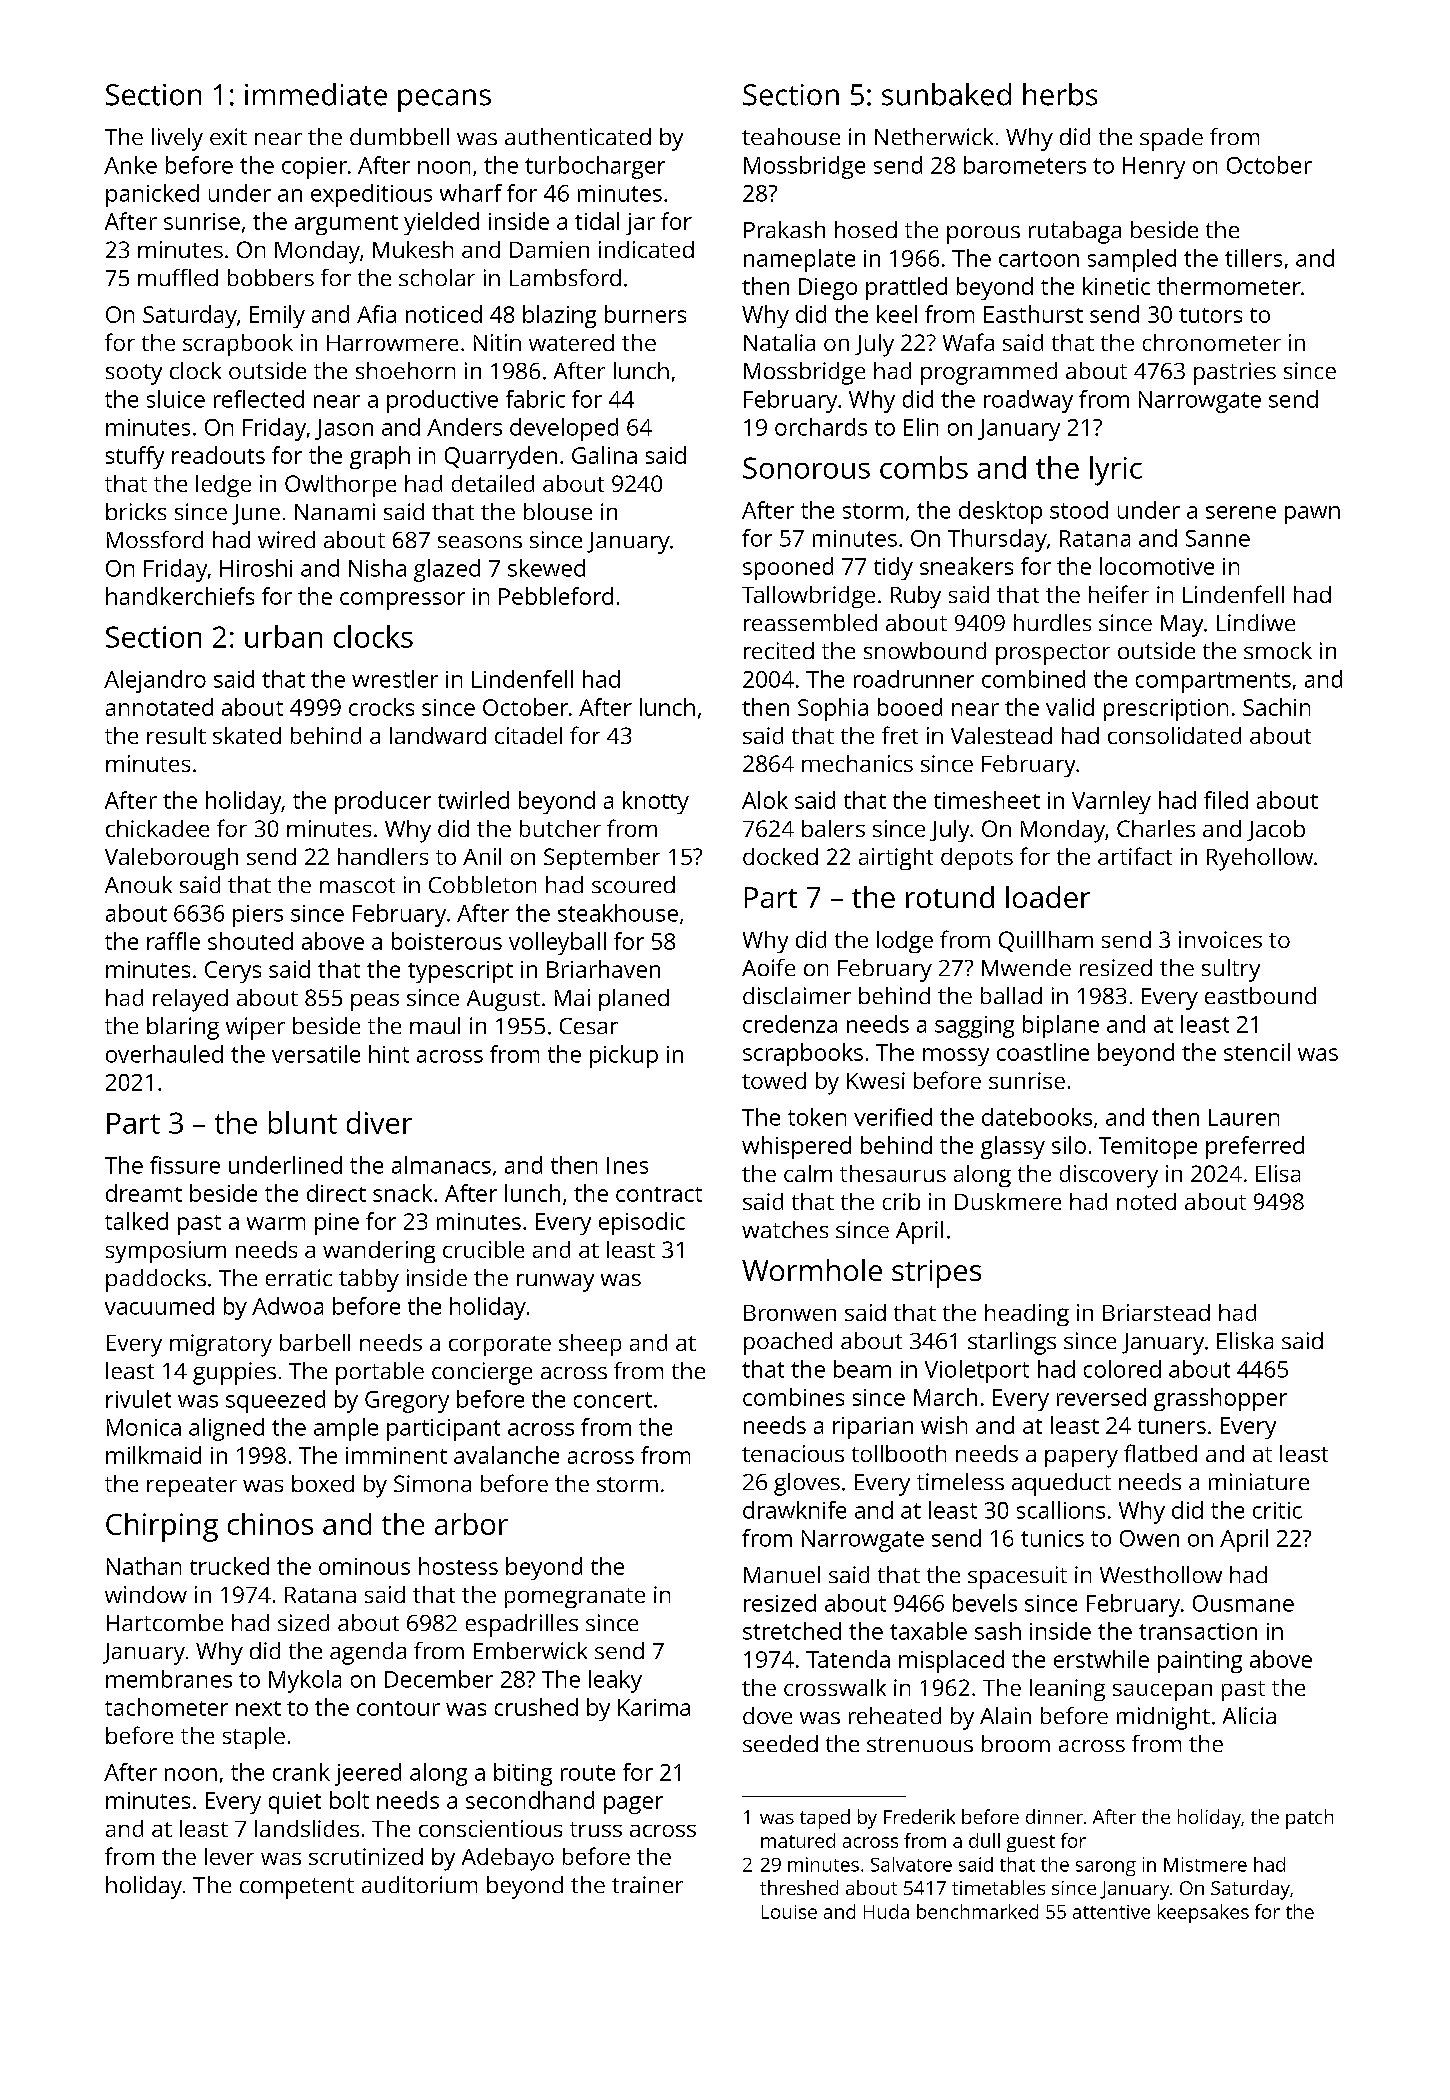 This screenshot has height=2100, width=1450. Describe the element at coordinates (344, 429) in the screenshot. I see `Jason` at that location.
